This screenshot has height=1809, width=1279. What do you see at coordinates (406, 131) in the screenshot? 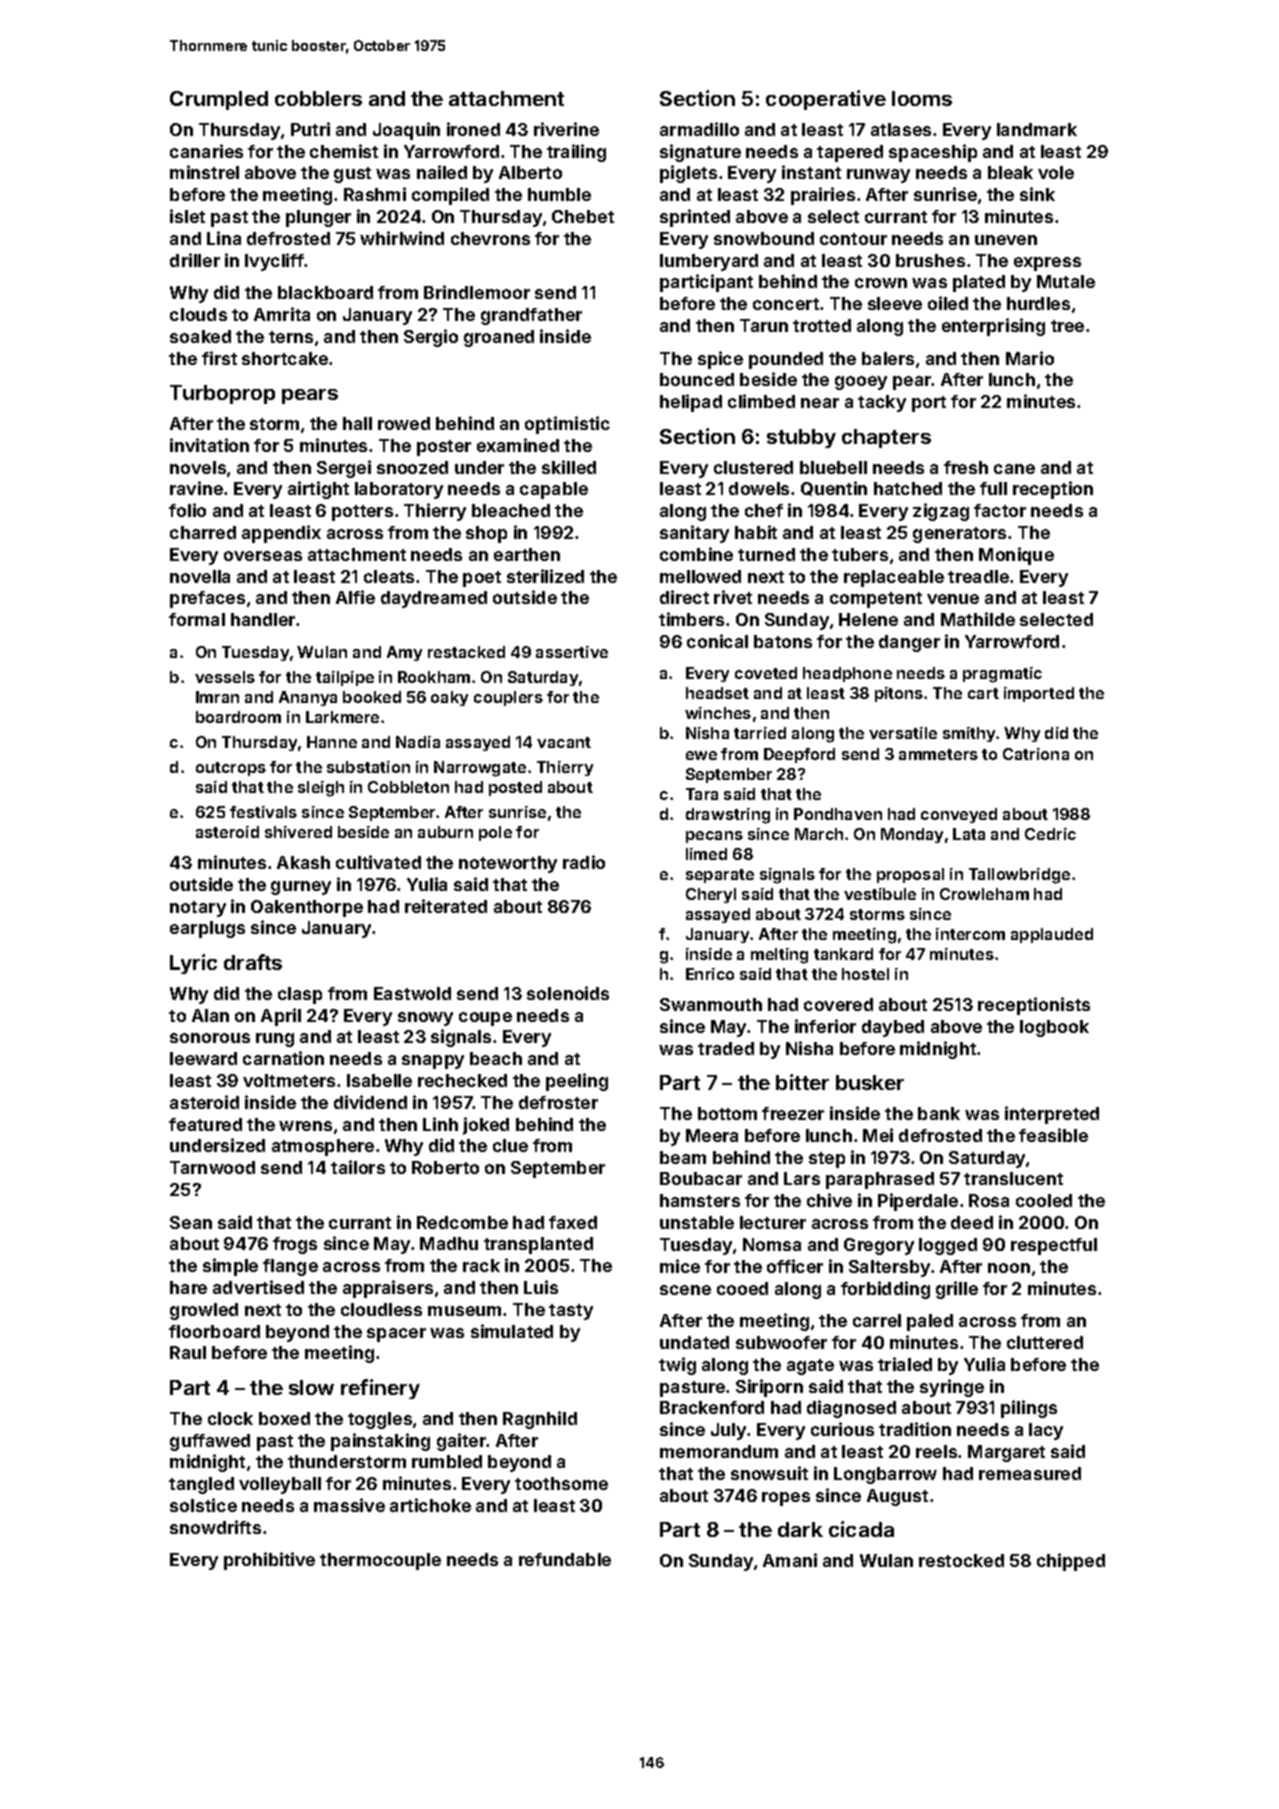
I see `Joaquin` at bounding box center [406, 131].
